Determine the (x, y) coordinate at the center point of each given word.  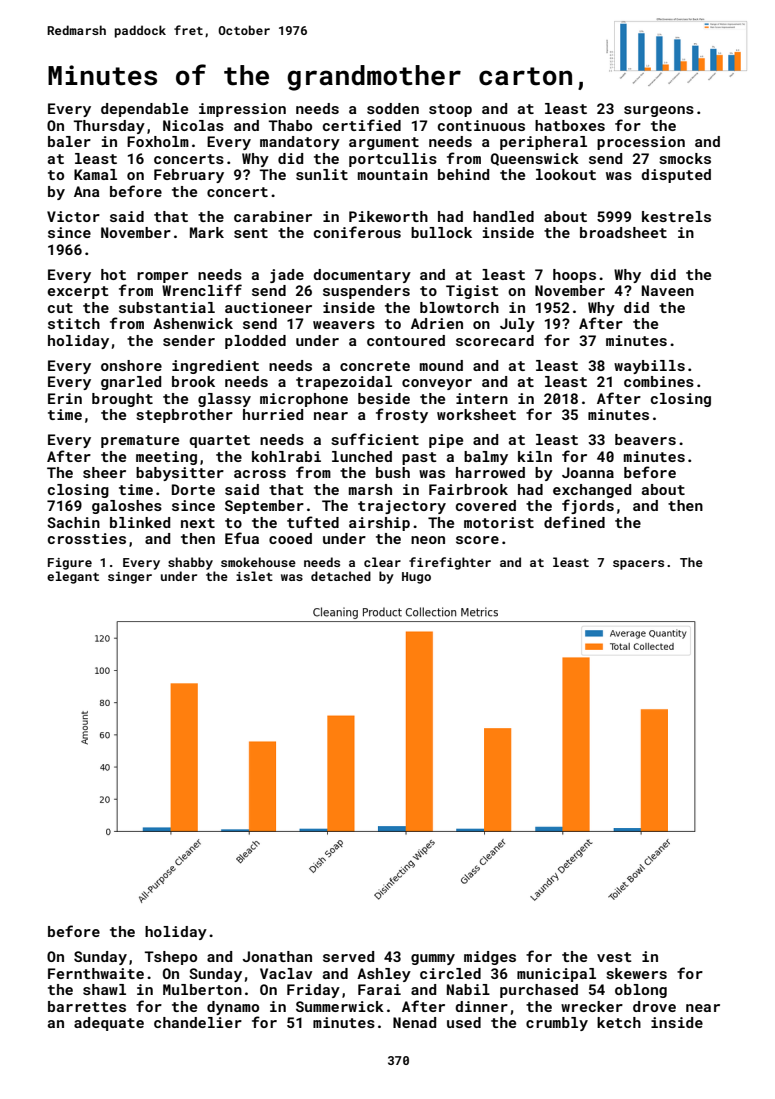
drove (654, 1006)
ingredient (215, 367)
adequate (109, 1024)
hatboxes (570, 125)
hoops (574, 276)
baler (69, 141)
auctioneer (268, 307)
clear (382, 562)
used (464, 1022)
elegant (73, 577)
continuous (481, 125)
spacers (638, 565)
